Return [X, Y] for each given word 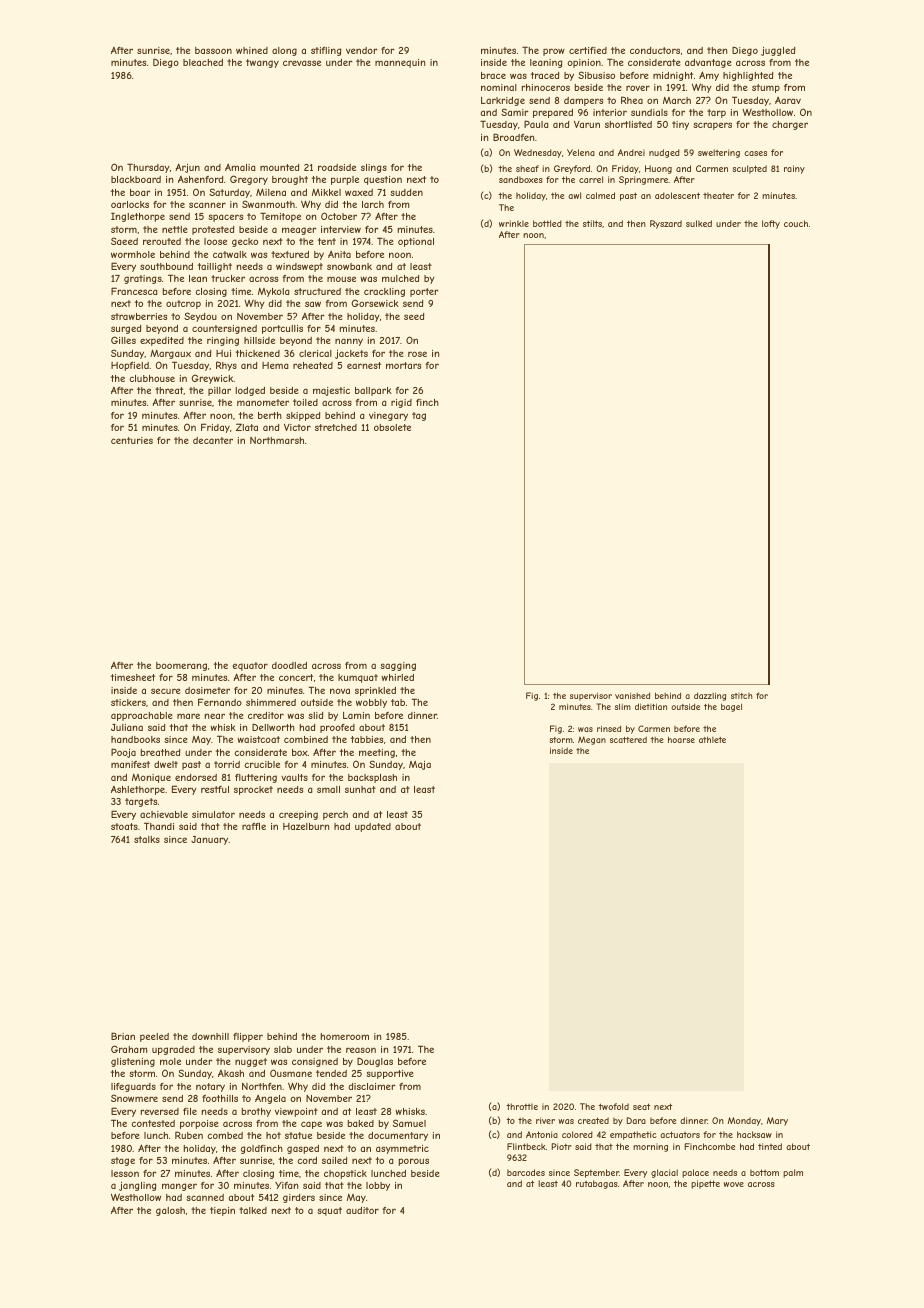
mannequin [400, 63]
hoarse [681, 739]
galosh [170, 1211]
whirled [397, 677]
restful [215, 789]
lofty [771, 224]
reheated [313, 365]
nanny [349, 342]
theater [718, 195]
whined [252, 50]
